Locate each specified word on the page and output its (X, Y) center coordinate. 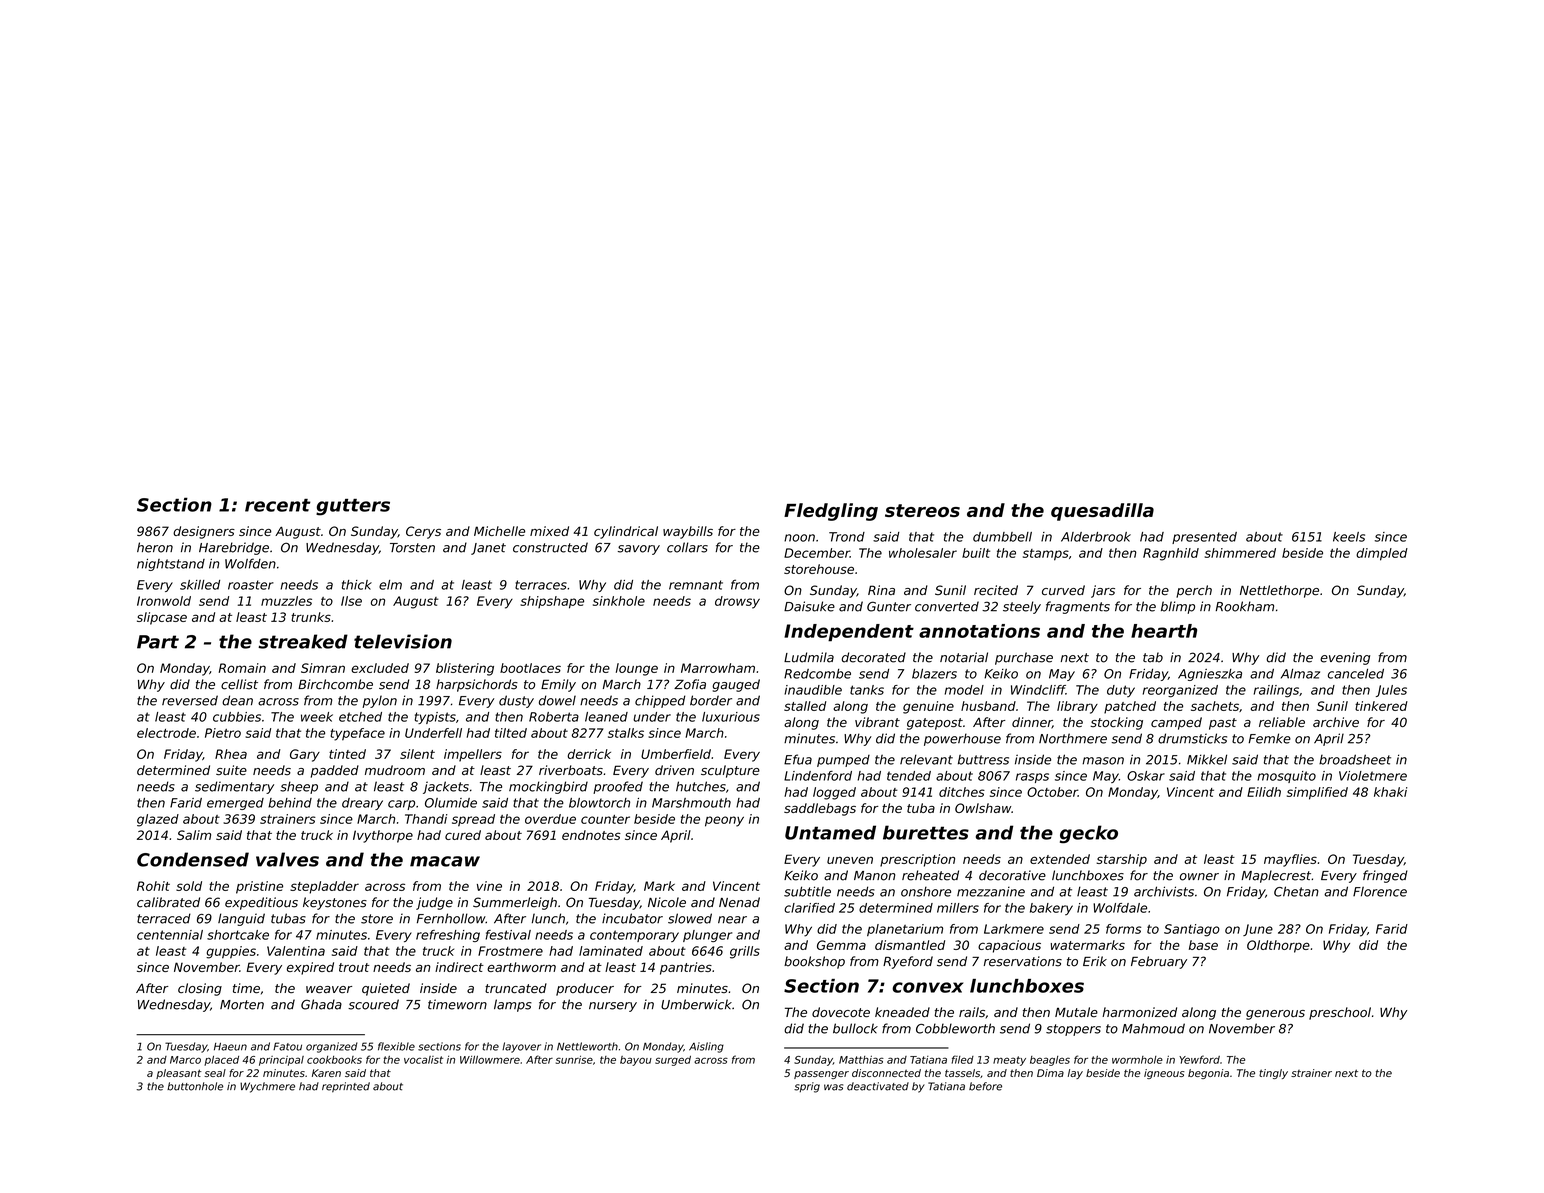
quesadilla (1102, 512)
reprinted (346, 1087)
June (1258, 930)
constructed (550, 547)
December (817, 553)
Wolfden (250, 563)
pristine (259, 887)
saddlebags (820, 809)
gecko (1089, 834)
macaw (445, 861)
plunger (707, 936)
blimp (1178, 607)
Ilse (351, 601)
